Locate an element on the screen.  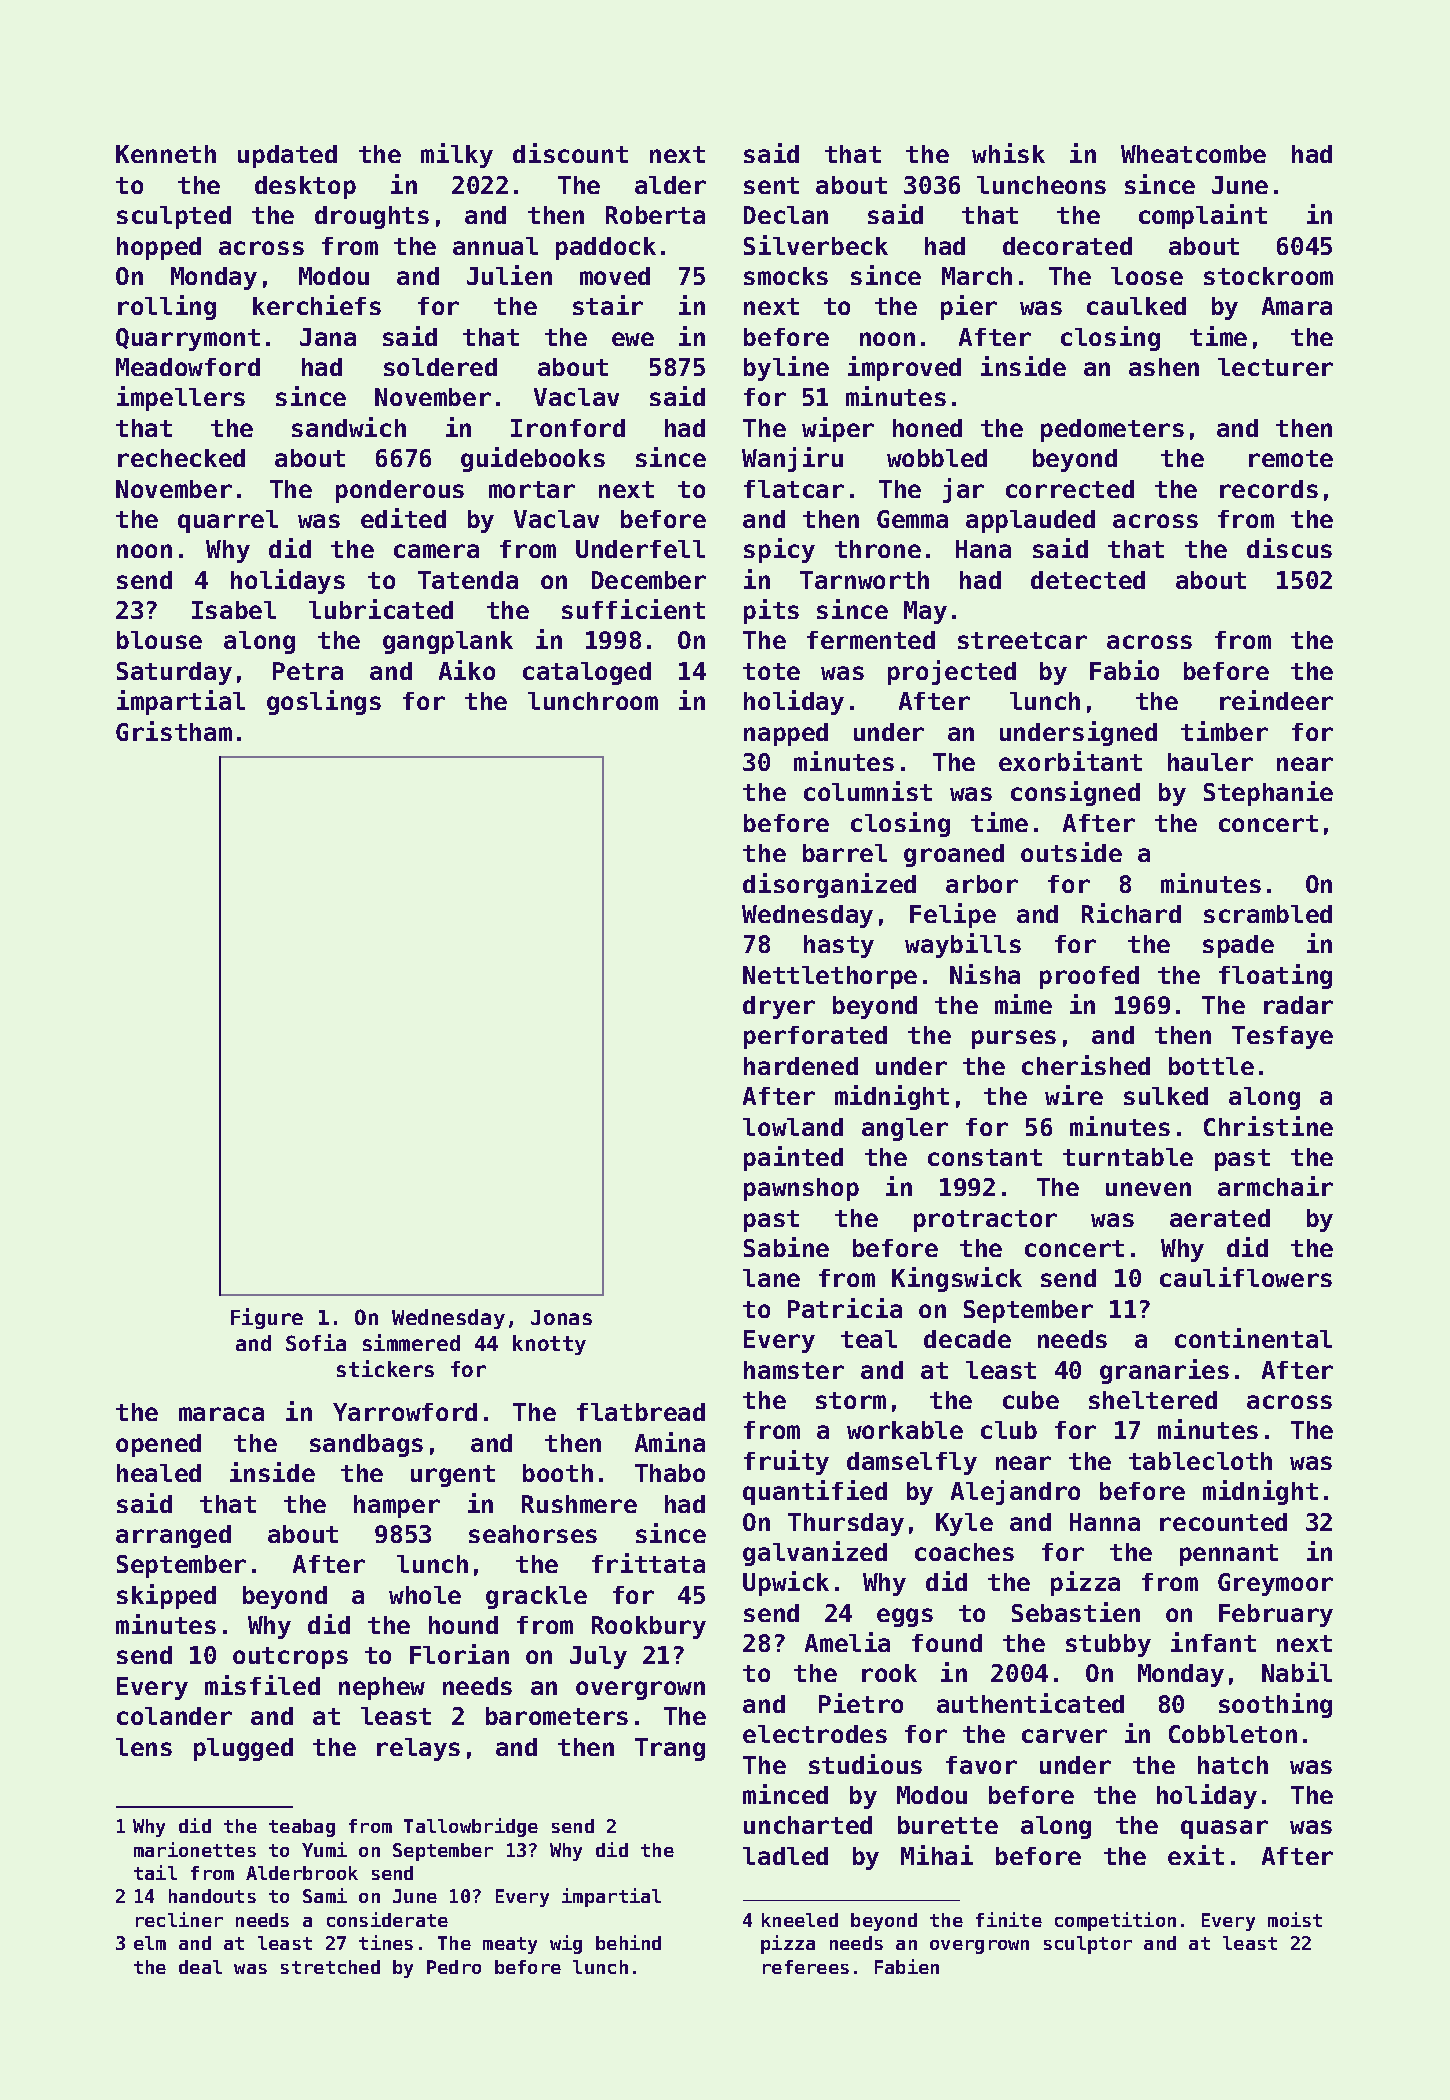
droughts is located at coordinates (372, 217).
